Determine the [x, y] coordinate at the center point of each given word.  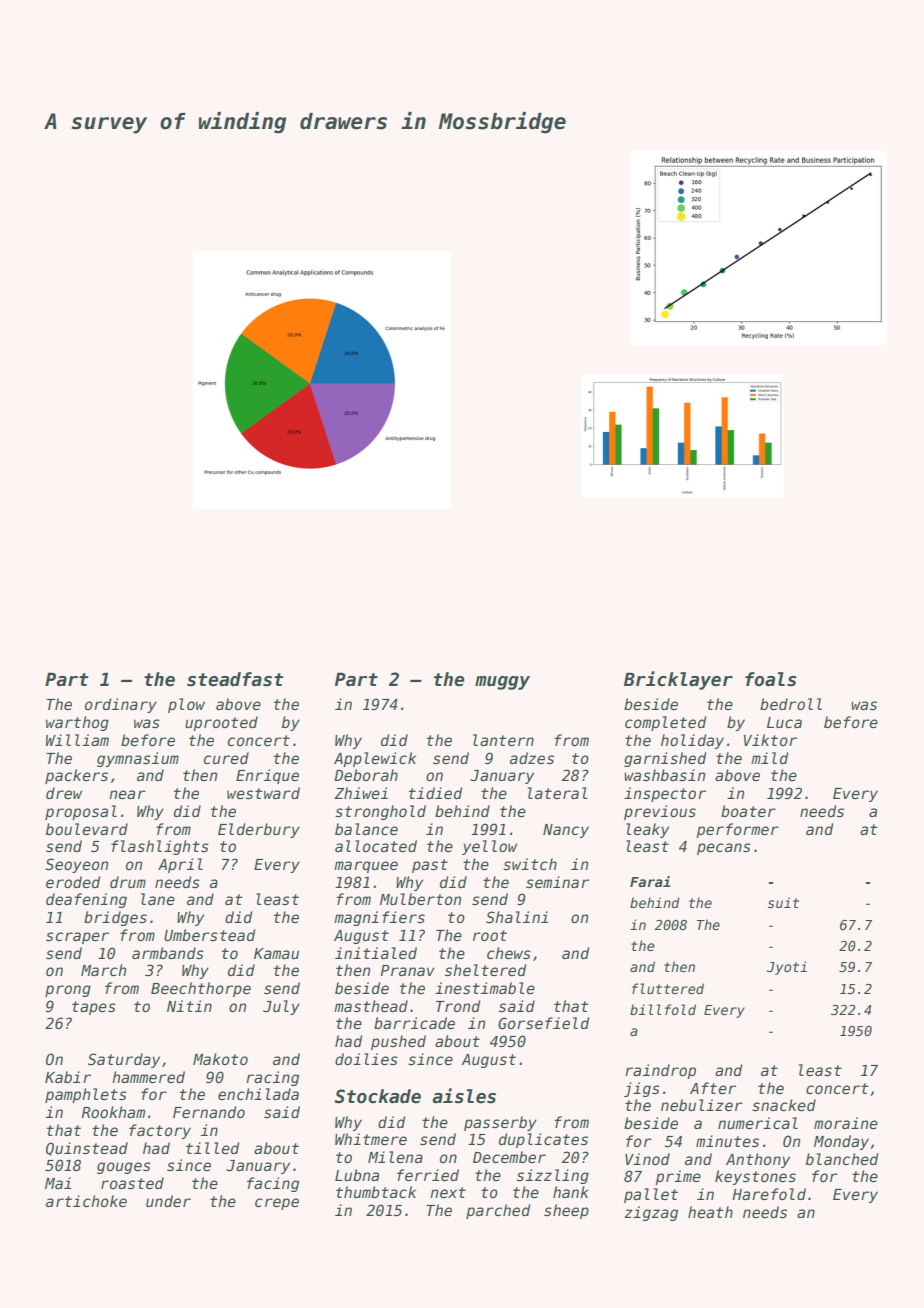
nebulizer [702, 1105]
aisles [464, 1096]
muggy [502, 683]
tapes [94, 1008]
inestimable [485, 988]
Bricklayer [678, 680]
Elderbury [259, 830]
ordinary [121, 705]
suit [783, 902]
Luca [784, 722]
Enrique [267, 776]
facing [273, 1184]
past [430, 866]
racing [272, 1078]
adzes [532, 758]
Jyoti [787, 968]
